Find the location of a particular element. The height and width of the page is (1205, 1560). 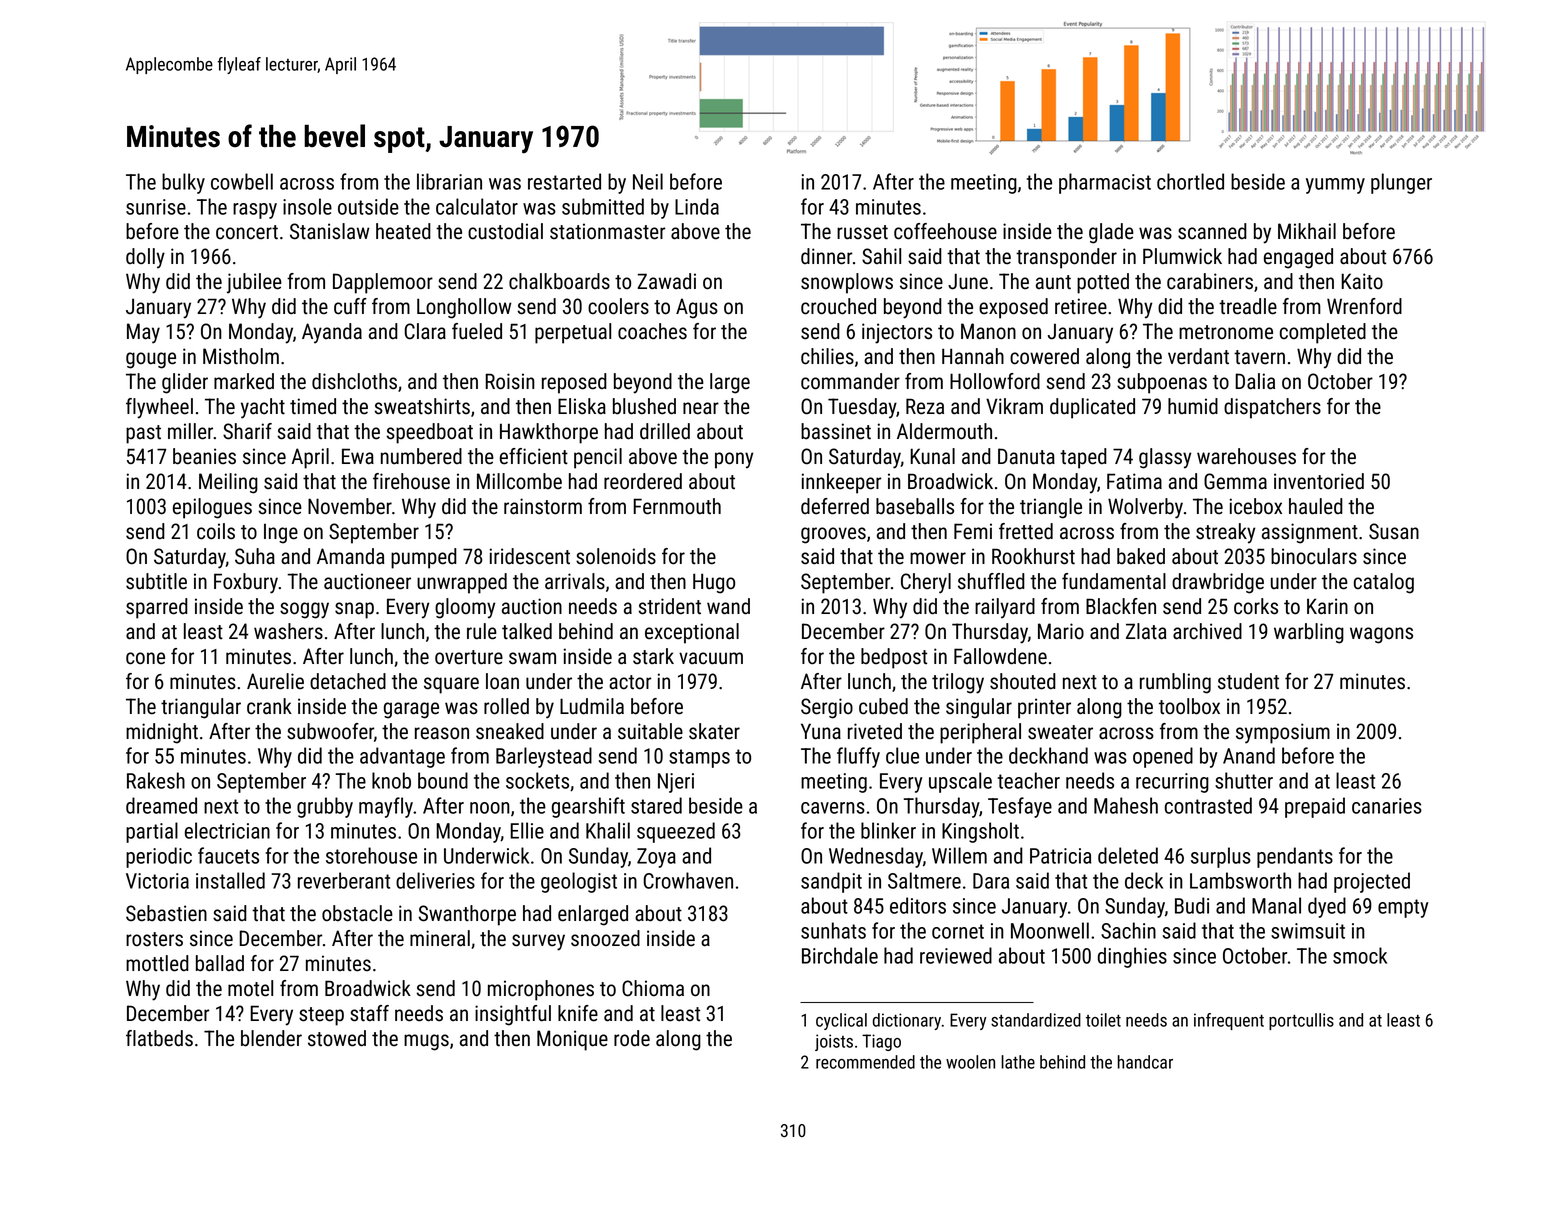

canaries is located at coordinates (1387, 806).
